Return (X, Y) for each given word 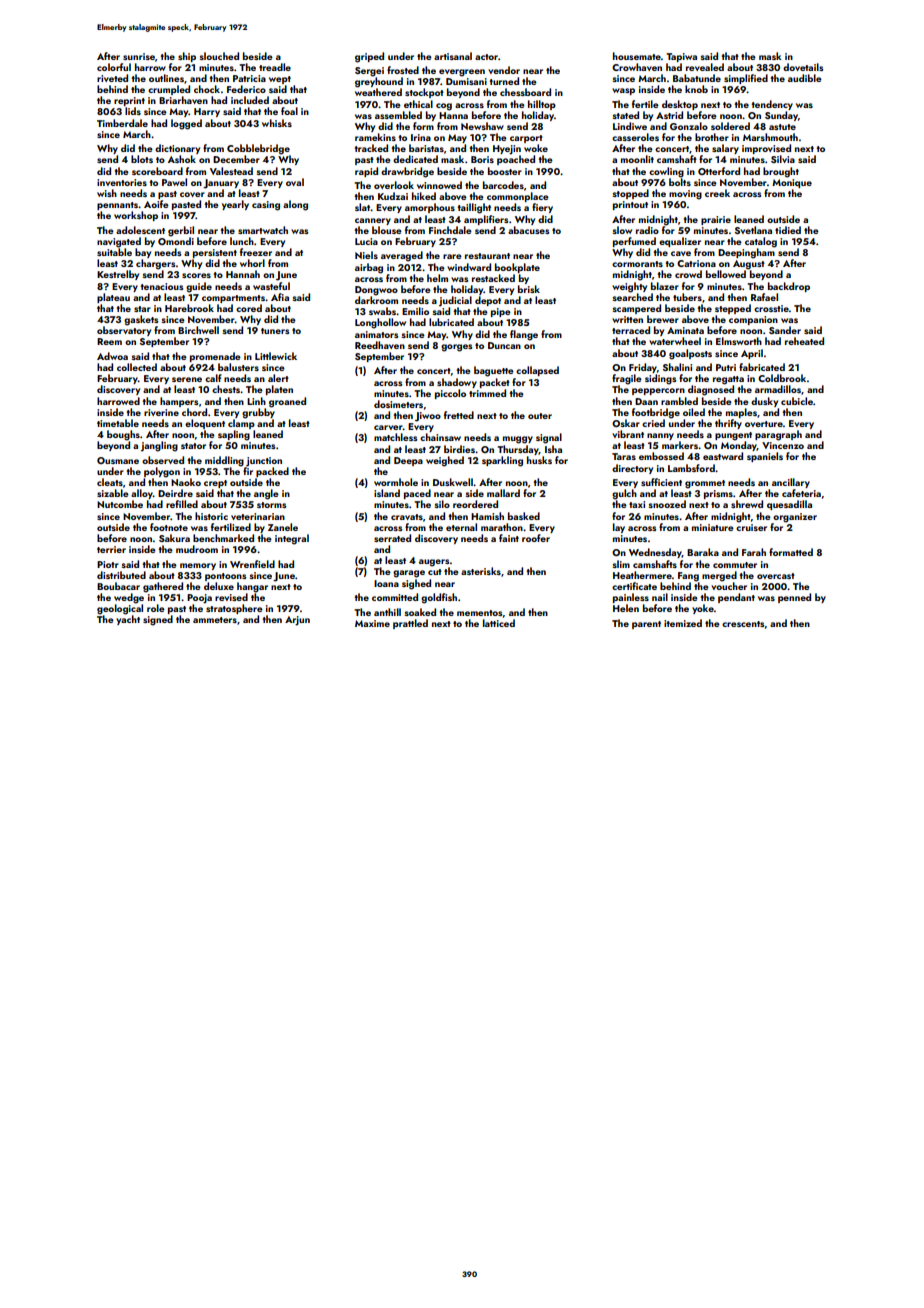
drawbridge (407, 172)
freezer (256, 252)
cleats (110, 482)
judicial (455, 301)
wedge (129, 598)
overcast (776, 576)
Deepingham (746, 253)
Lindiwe (630, 126)
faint (509, 538)
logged (186, 124)
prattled (410, 624)
